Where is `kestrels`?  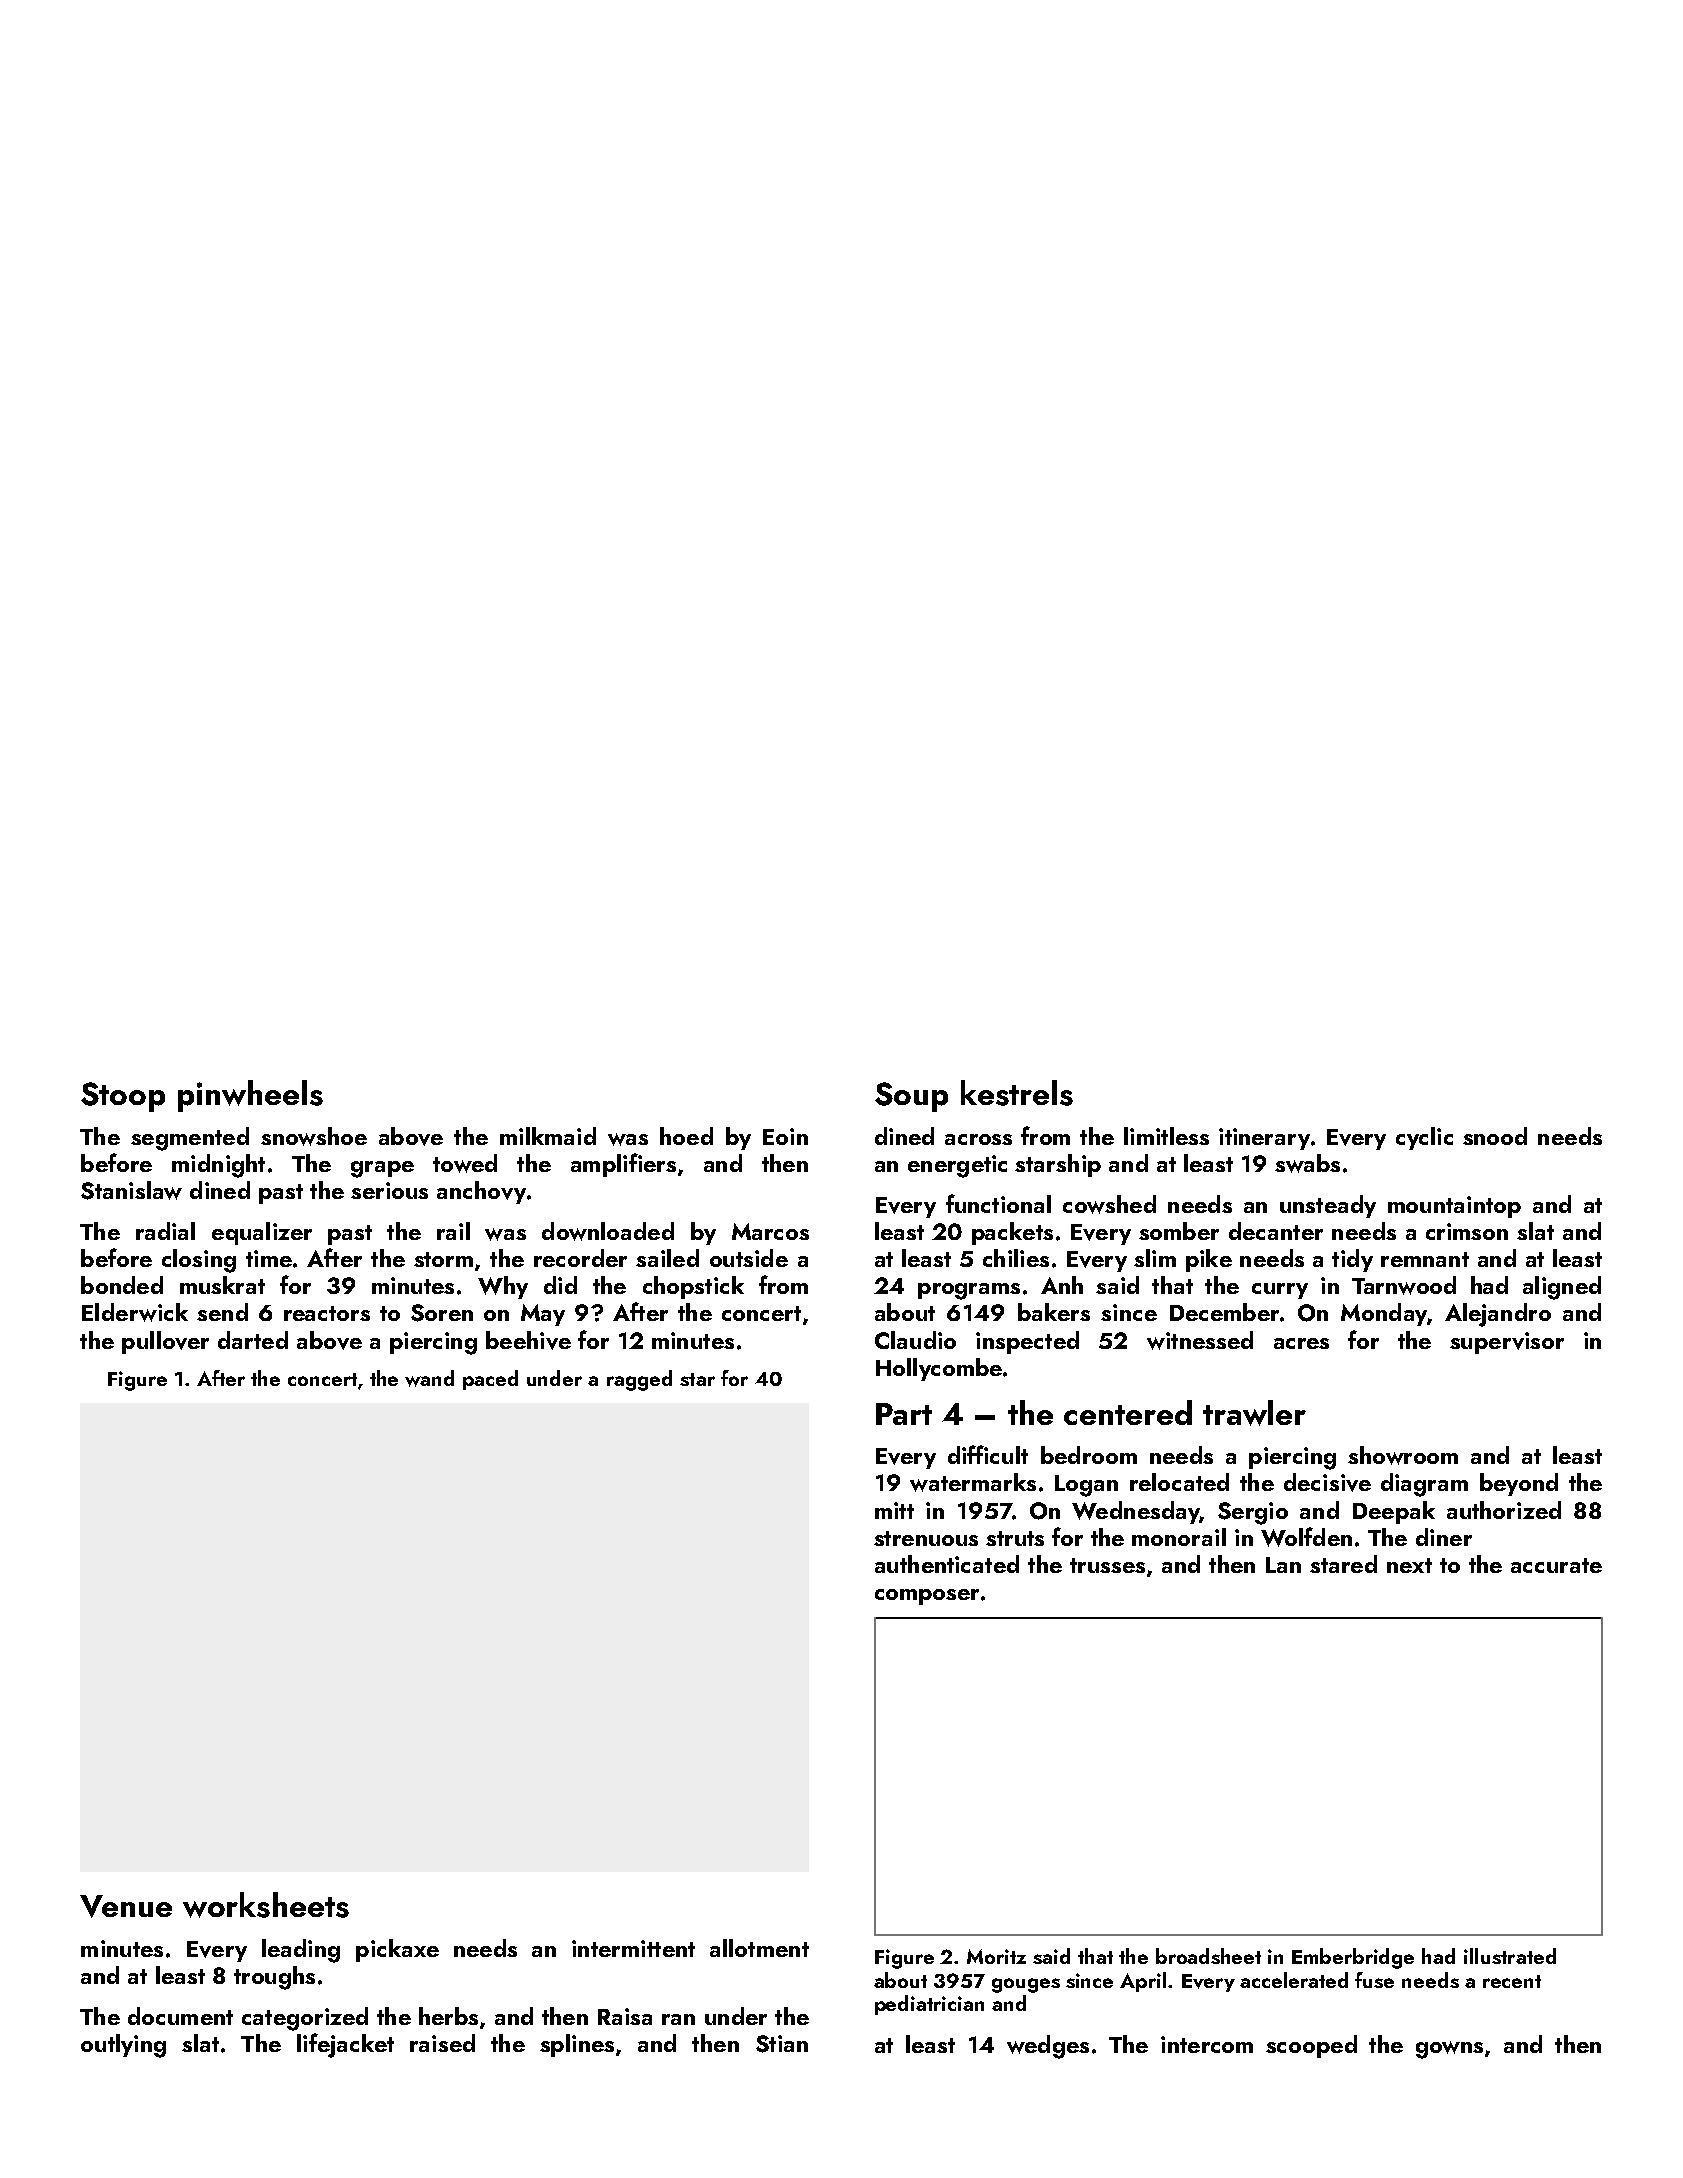 kestrels is located at coordinates (1017, 1093).
